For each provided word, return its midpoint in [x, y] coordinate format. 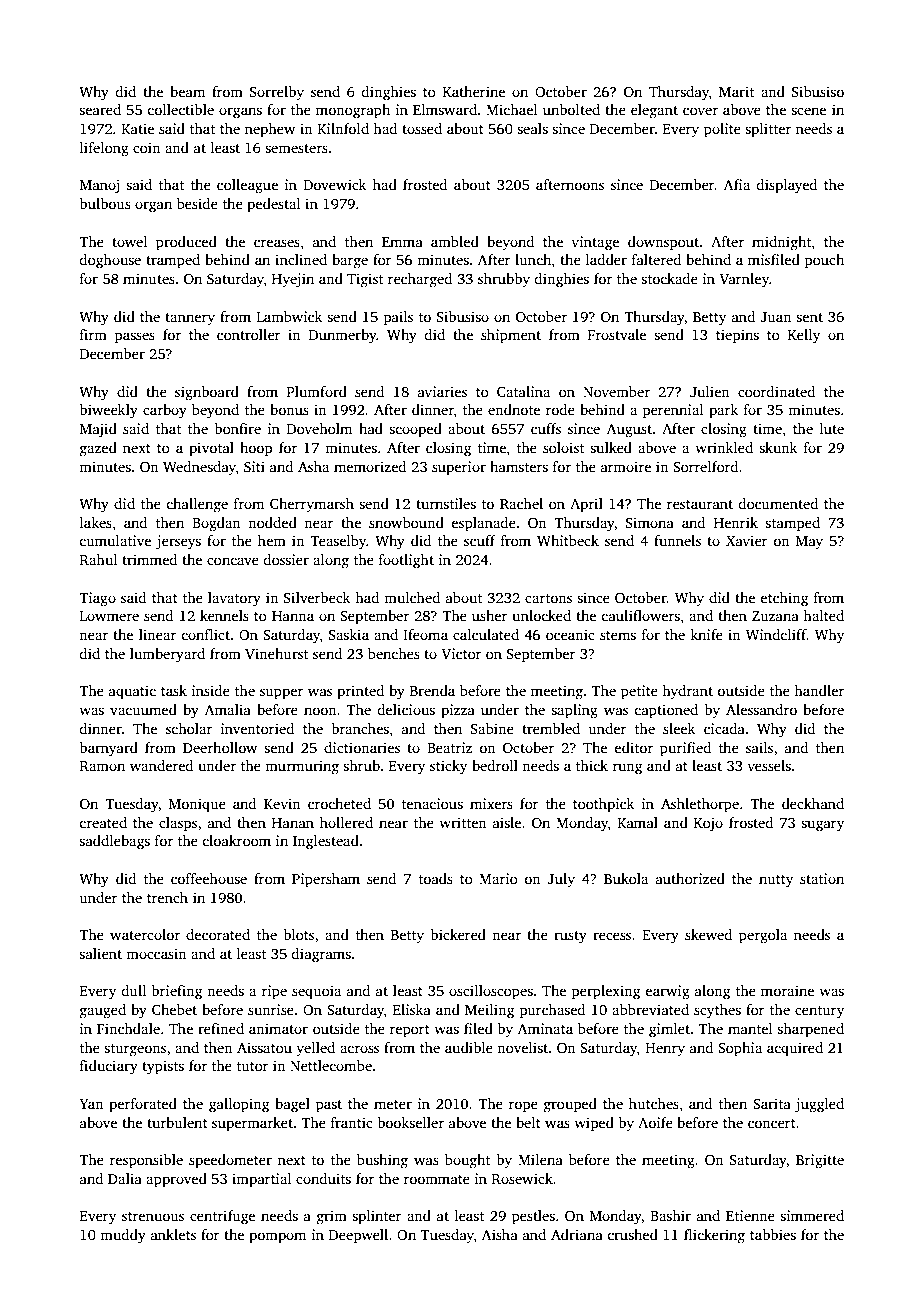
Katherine [474, 91]
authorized [690, 878]
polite [722, 130]
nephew [270, 130]
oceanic [570, 634]
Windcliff [776, 634]
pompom [277, 1238]
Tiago [97, 599]
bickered [458, 934]
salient [100, 953]
